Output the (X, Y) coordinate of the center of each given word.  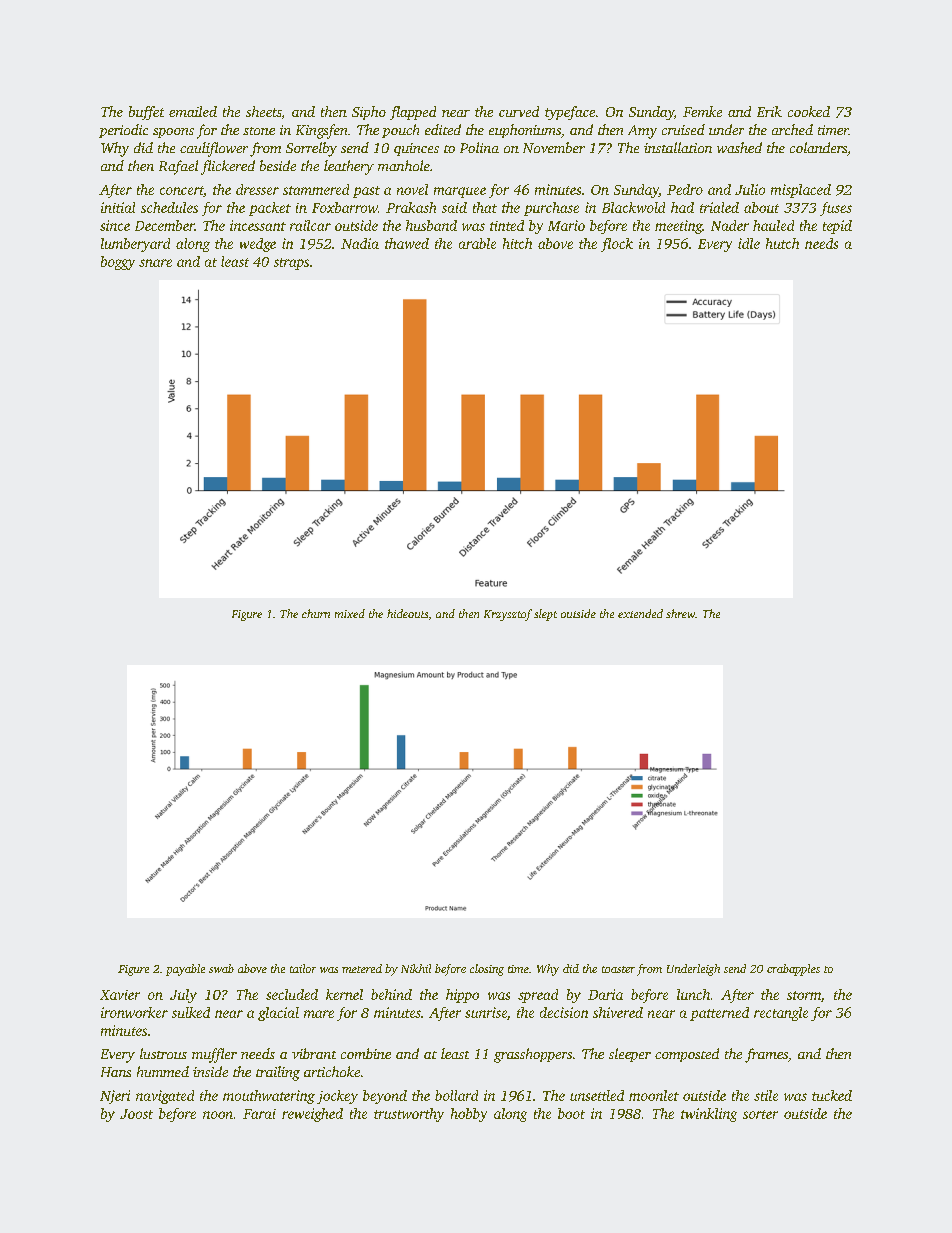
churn (316, 613)
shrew (680, 613)
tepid (837, 227)
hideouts (407, 613)
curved (519, 111)
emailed (193, 111)
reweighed (312, 1115)
